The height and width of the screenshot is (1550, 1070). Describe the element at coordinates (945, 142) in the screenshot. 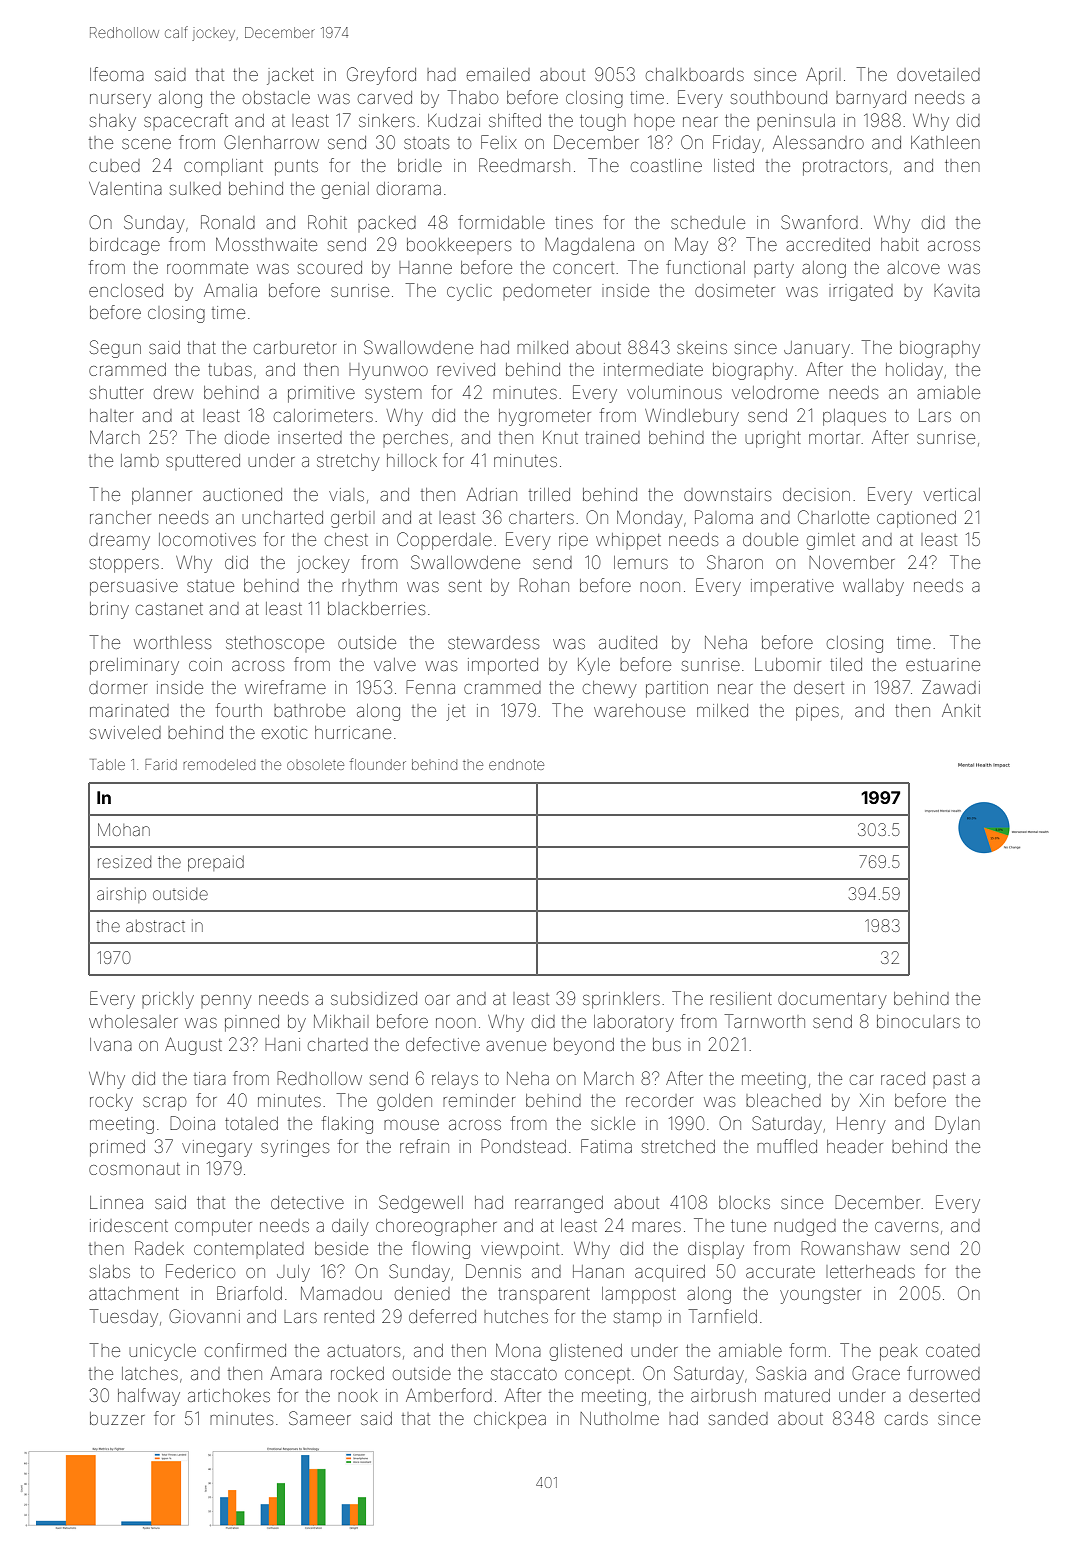

I see `Kathleen` at that location.
